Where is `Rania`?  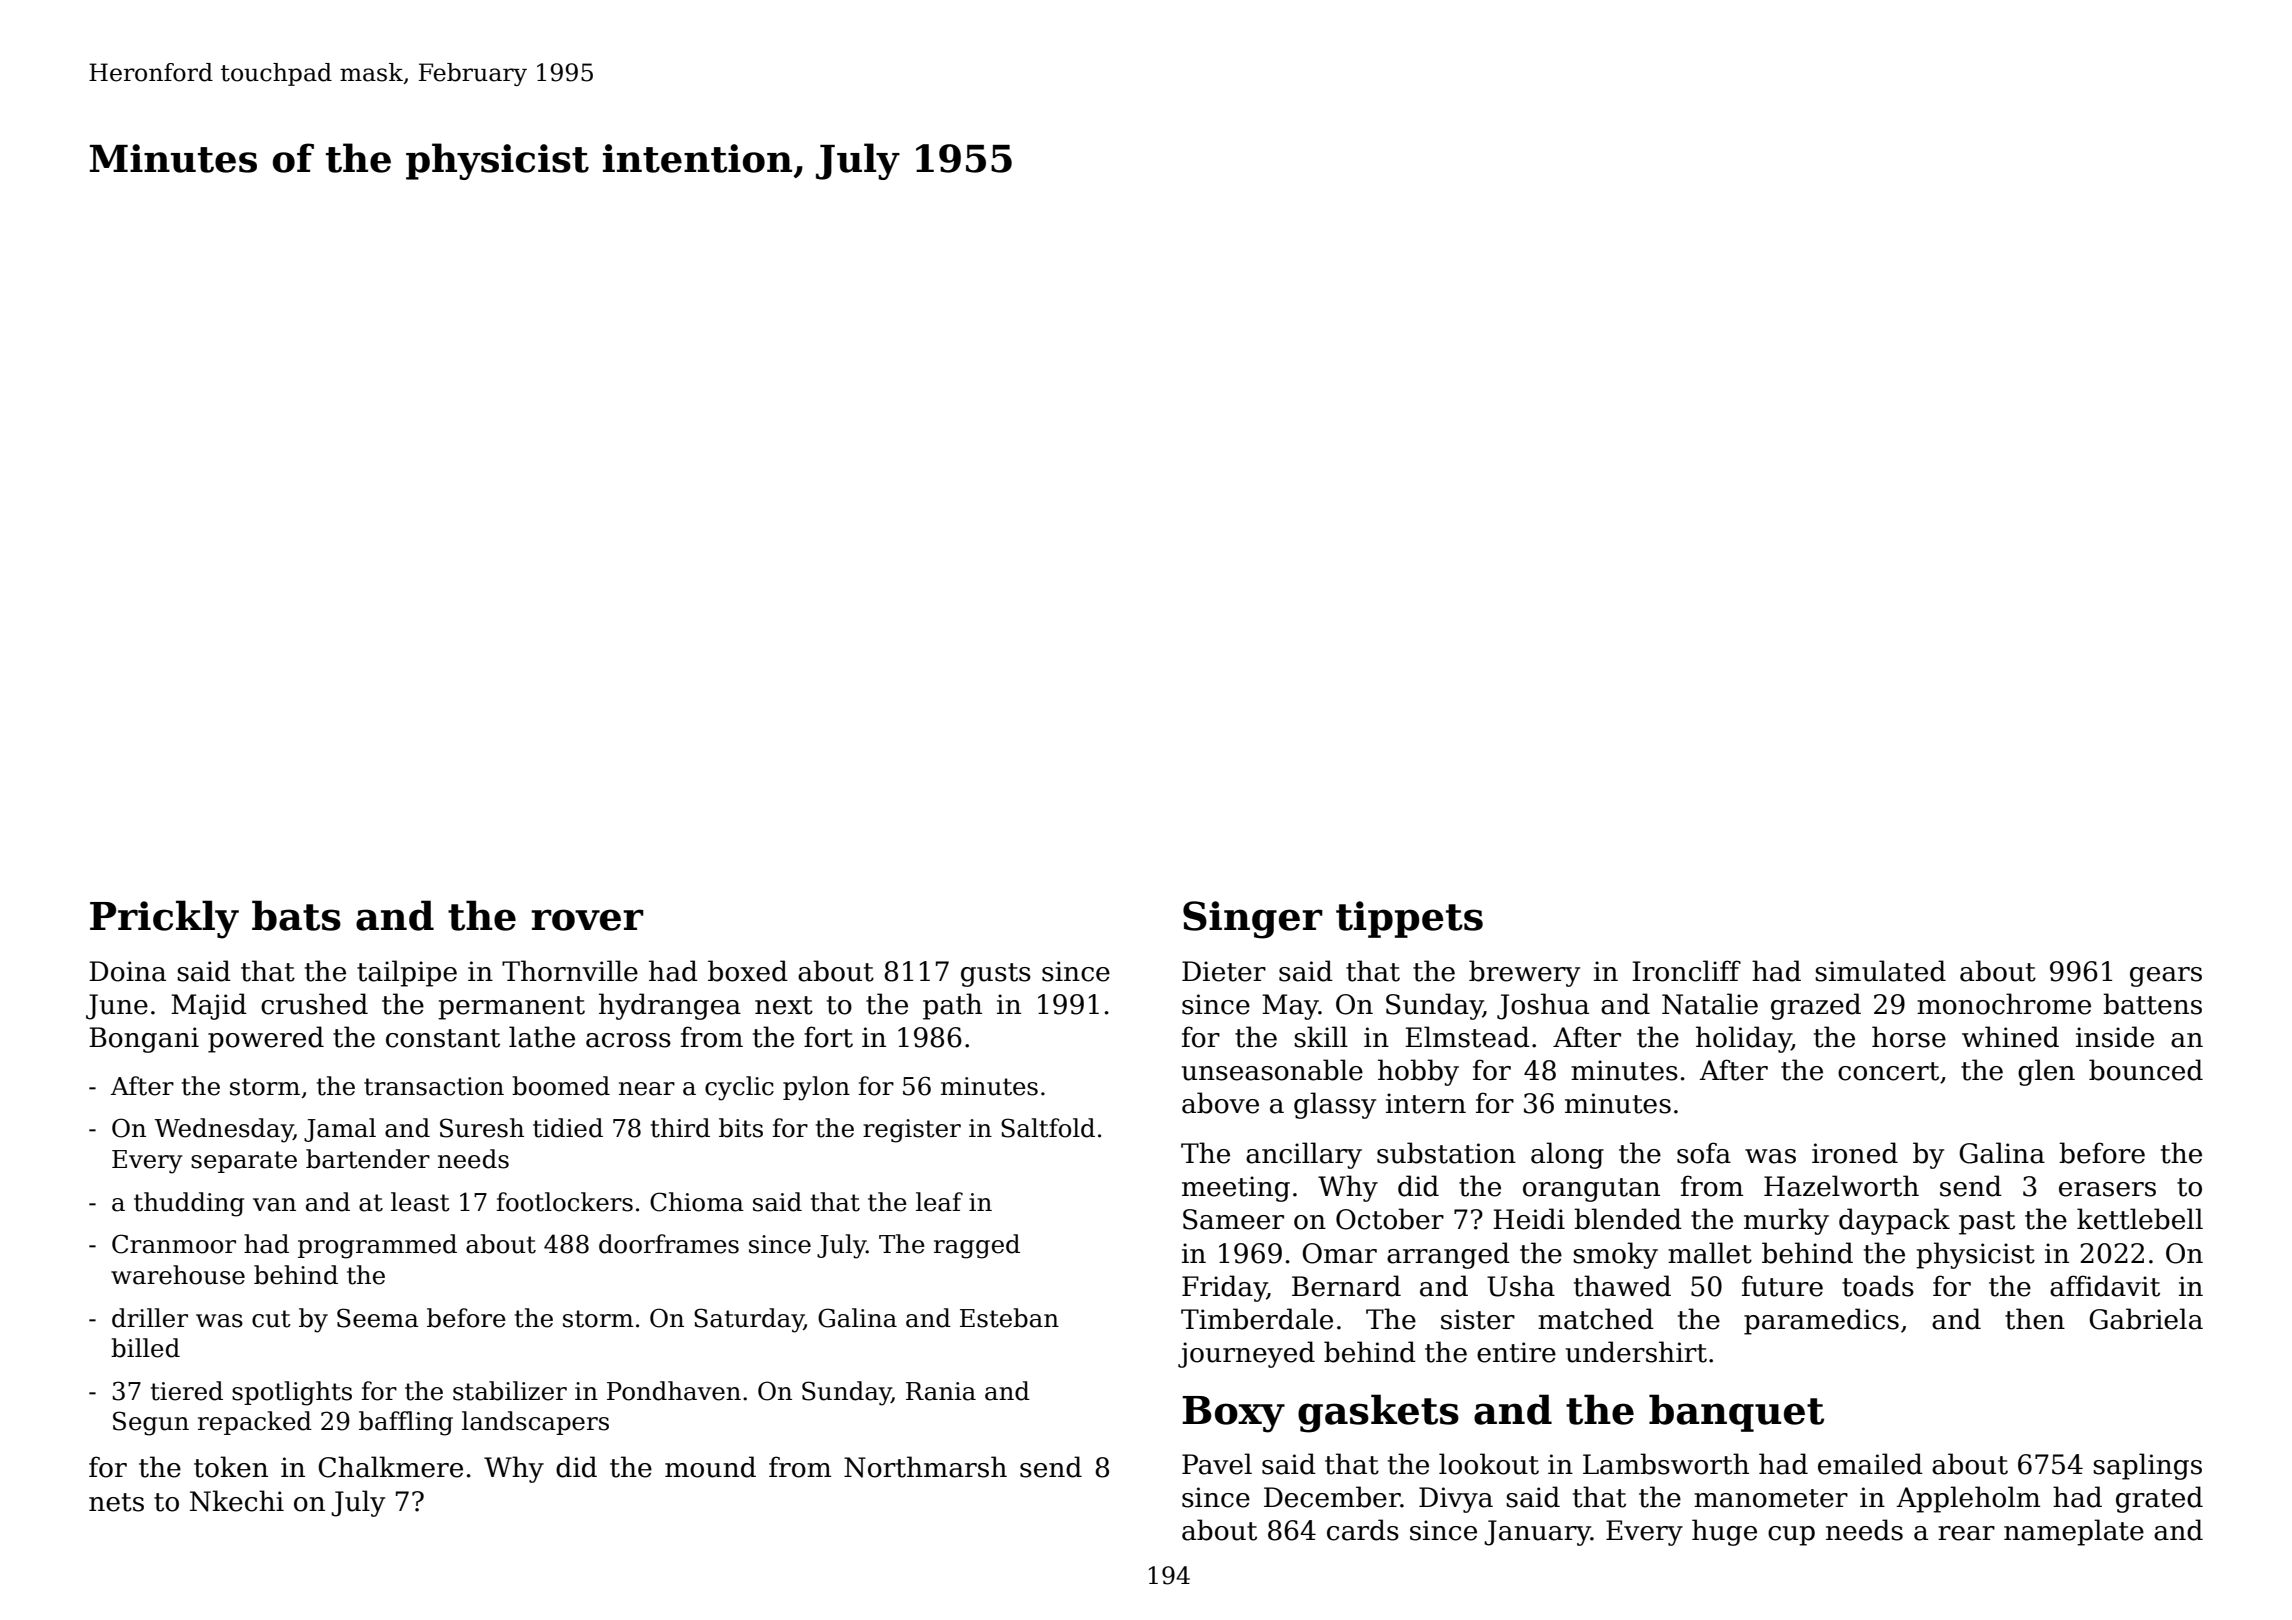
Rania is located at coordinates (941, 1391).
